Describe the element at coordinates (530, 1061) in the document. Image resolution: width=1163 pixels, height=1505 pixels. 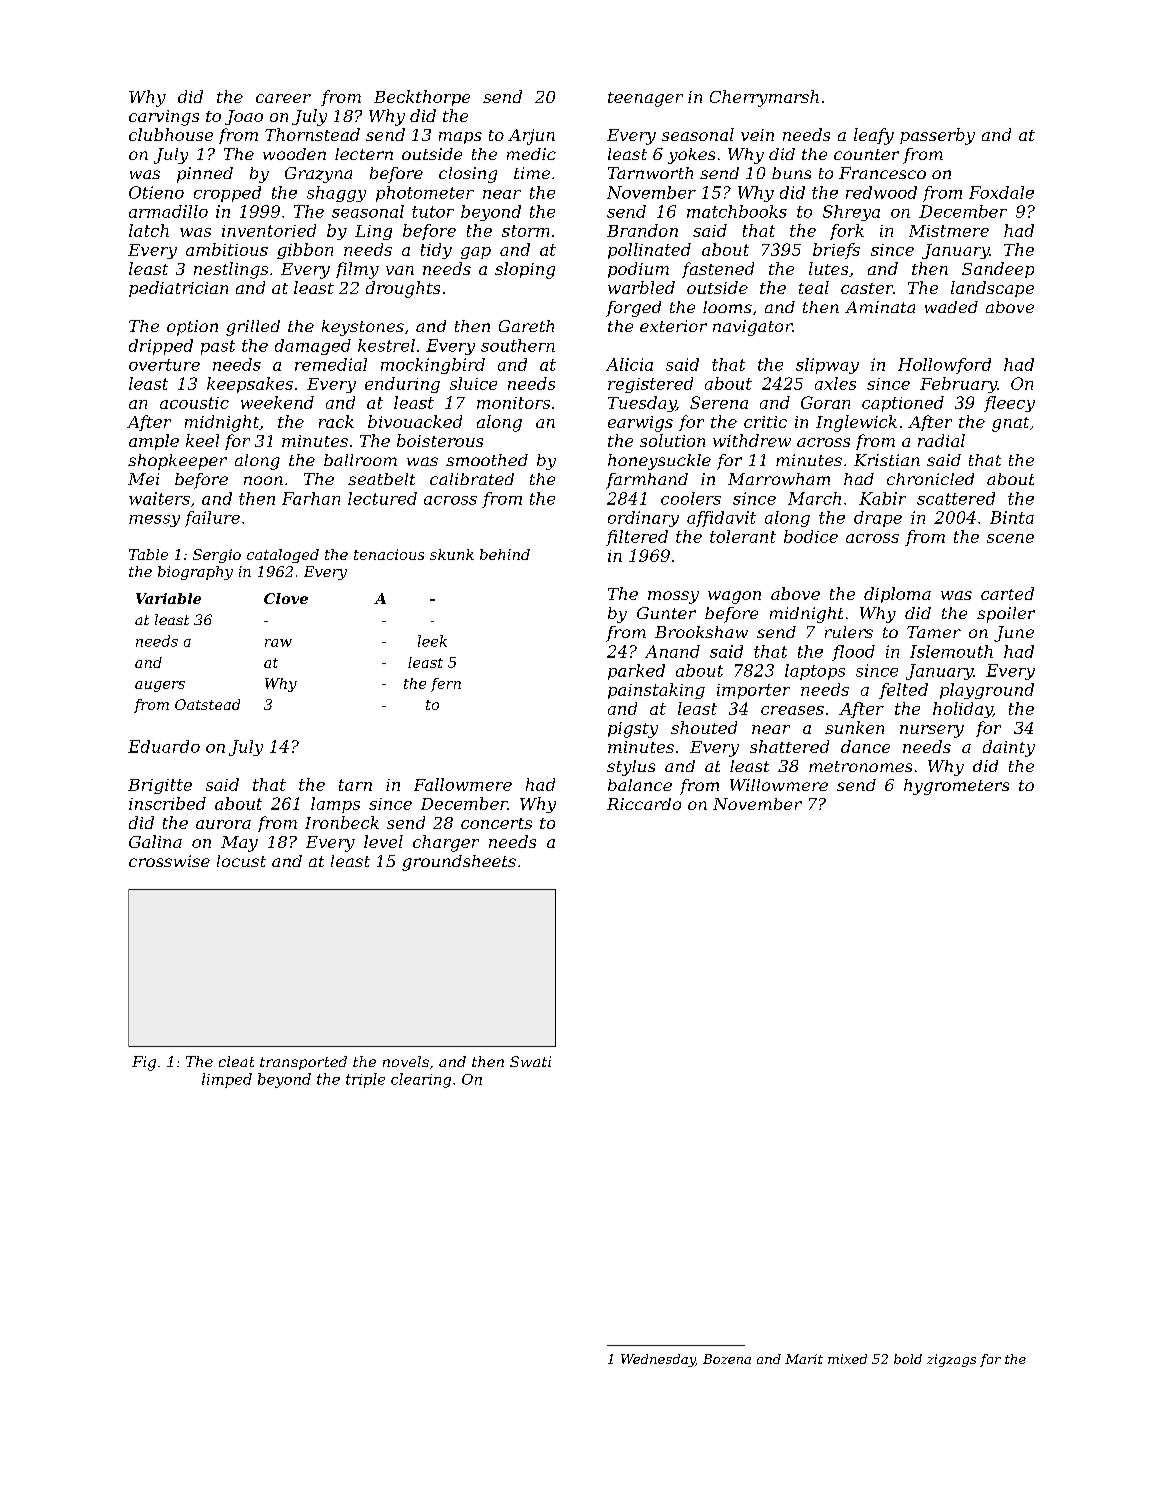
I see `Swati` at that location.
